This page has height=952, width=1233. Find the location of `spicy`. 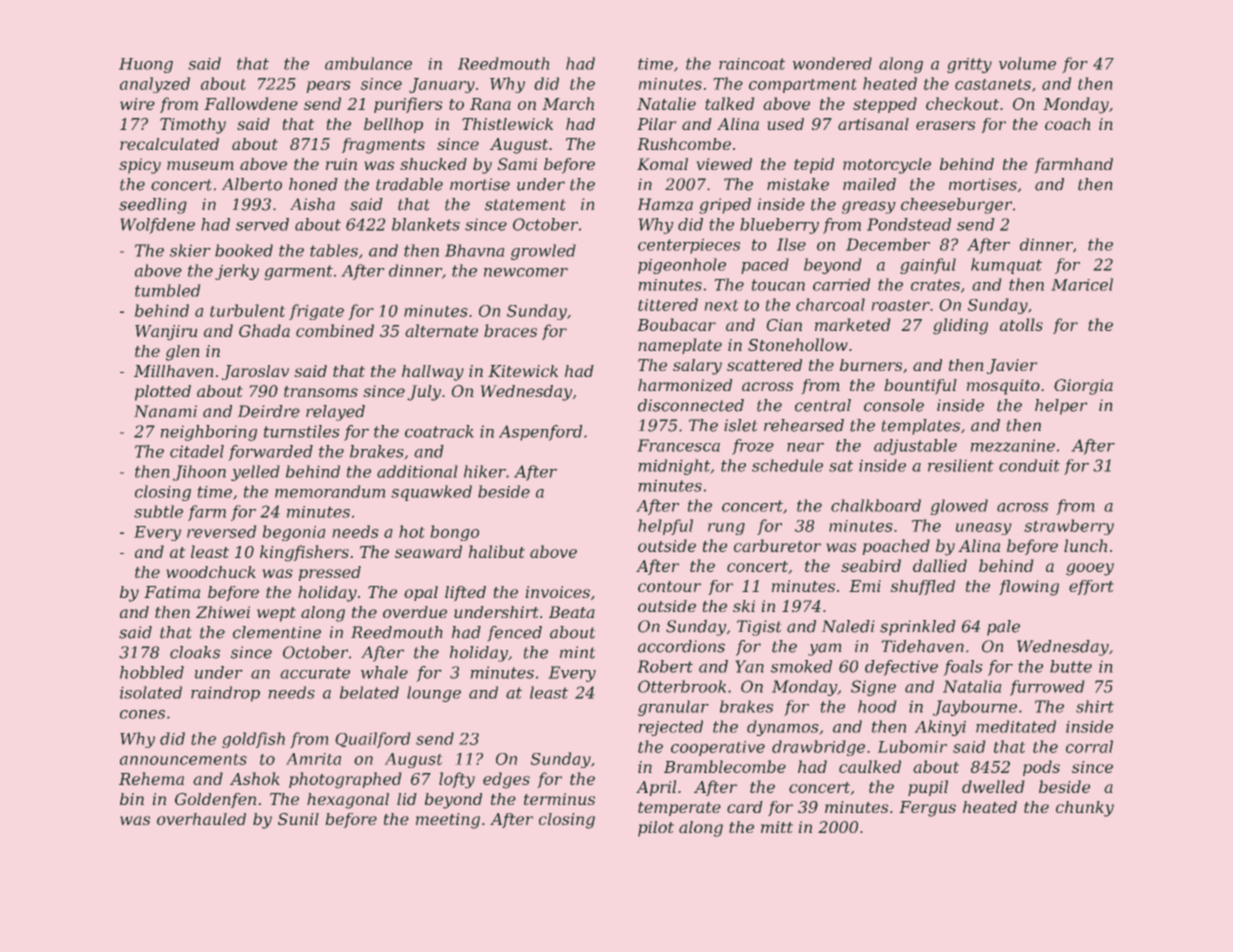

spicy is located at coordinates (140, 166).
